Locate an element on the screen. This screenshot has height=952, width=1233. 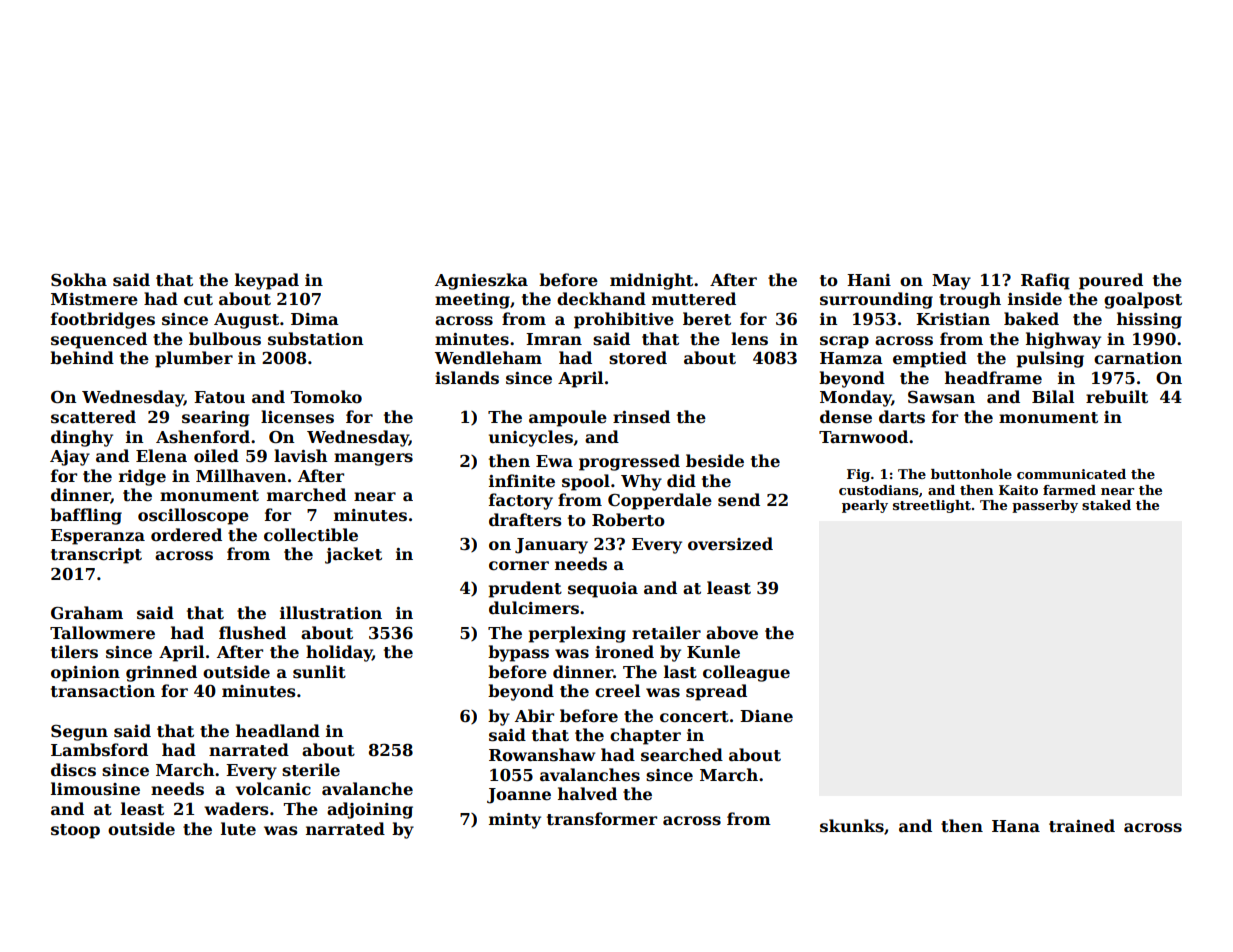
above is located at coordinates (732, 633).
